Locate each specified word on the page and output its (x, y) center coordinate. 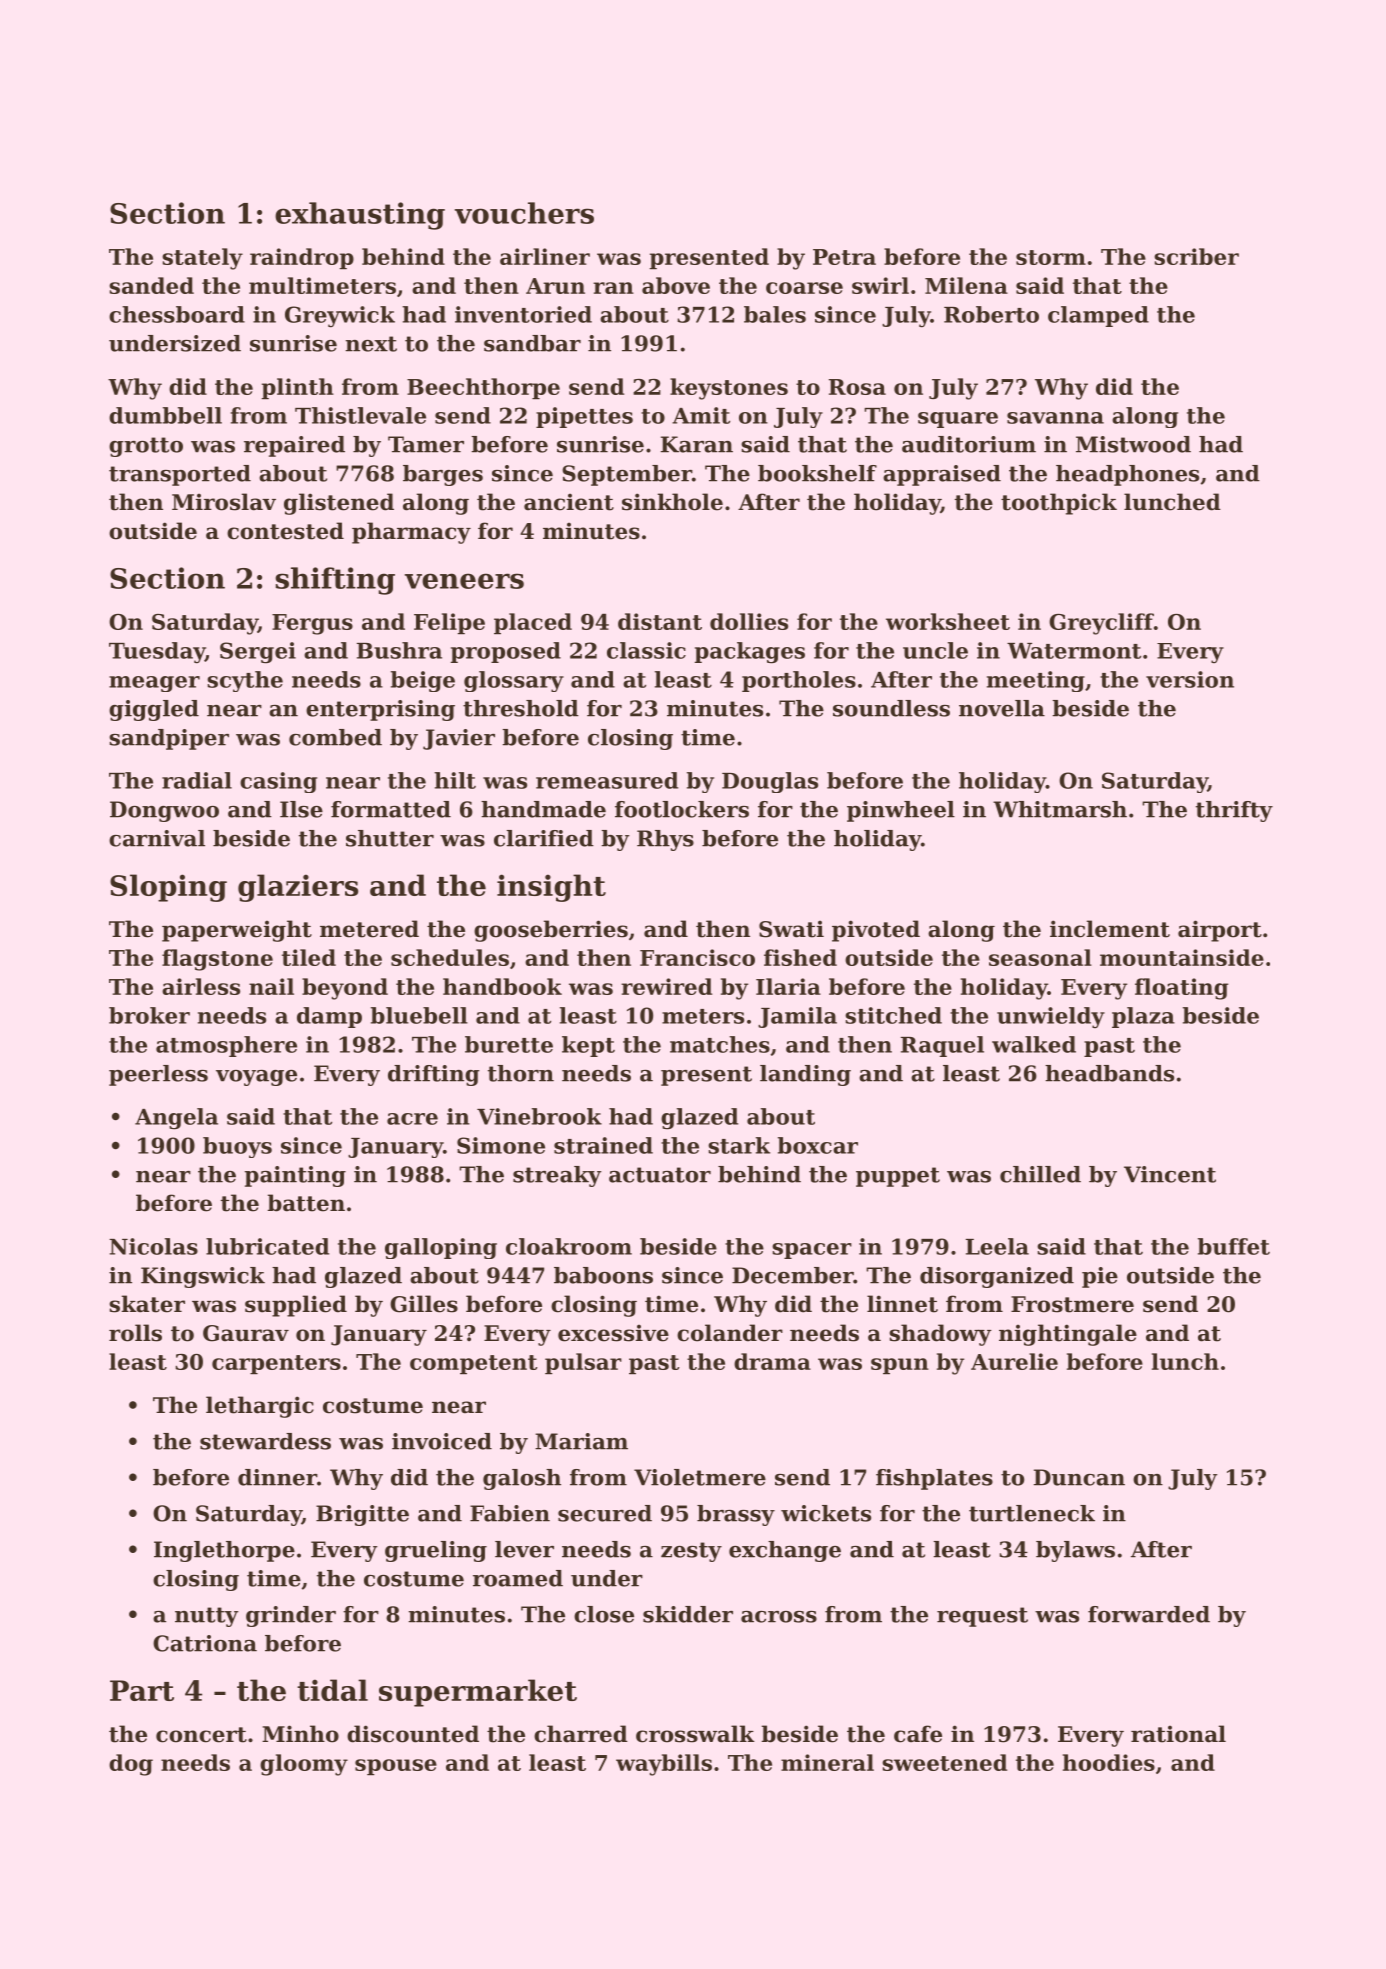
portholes (799, 681)
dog (131, 1765)
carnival (157, 838)
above (676, 285)
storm (1051, 257)
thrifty (1234, 811)
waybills (664, 1765)
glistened (339, 504)
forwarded (1149, 1614)
